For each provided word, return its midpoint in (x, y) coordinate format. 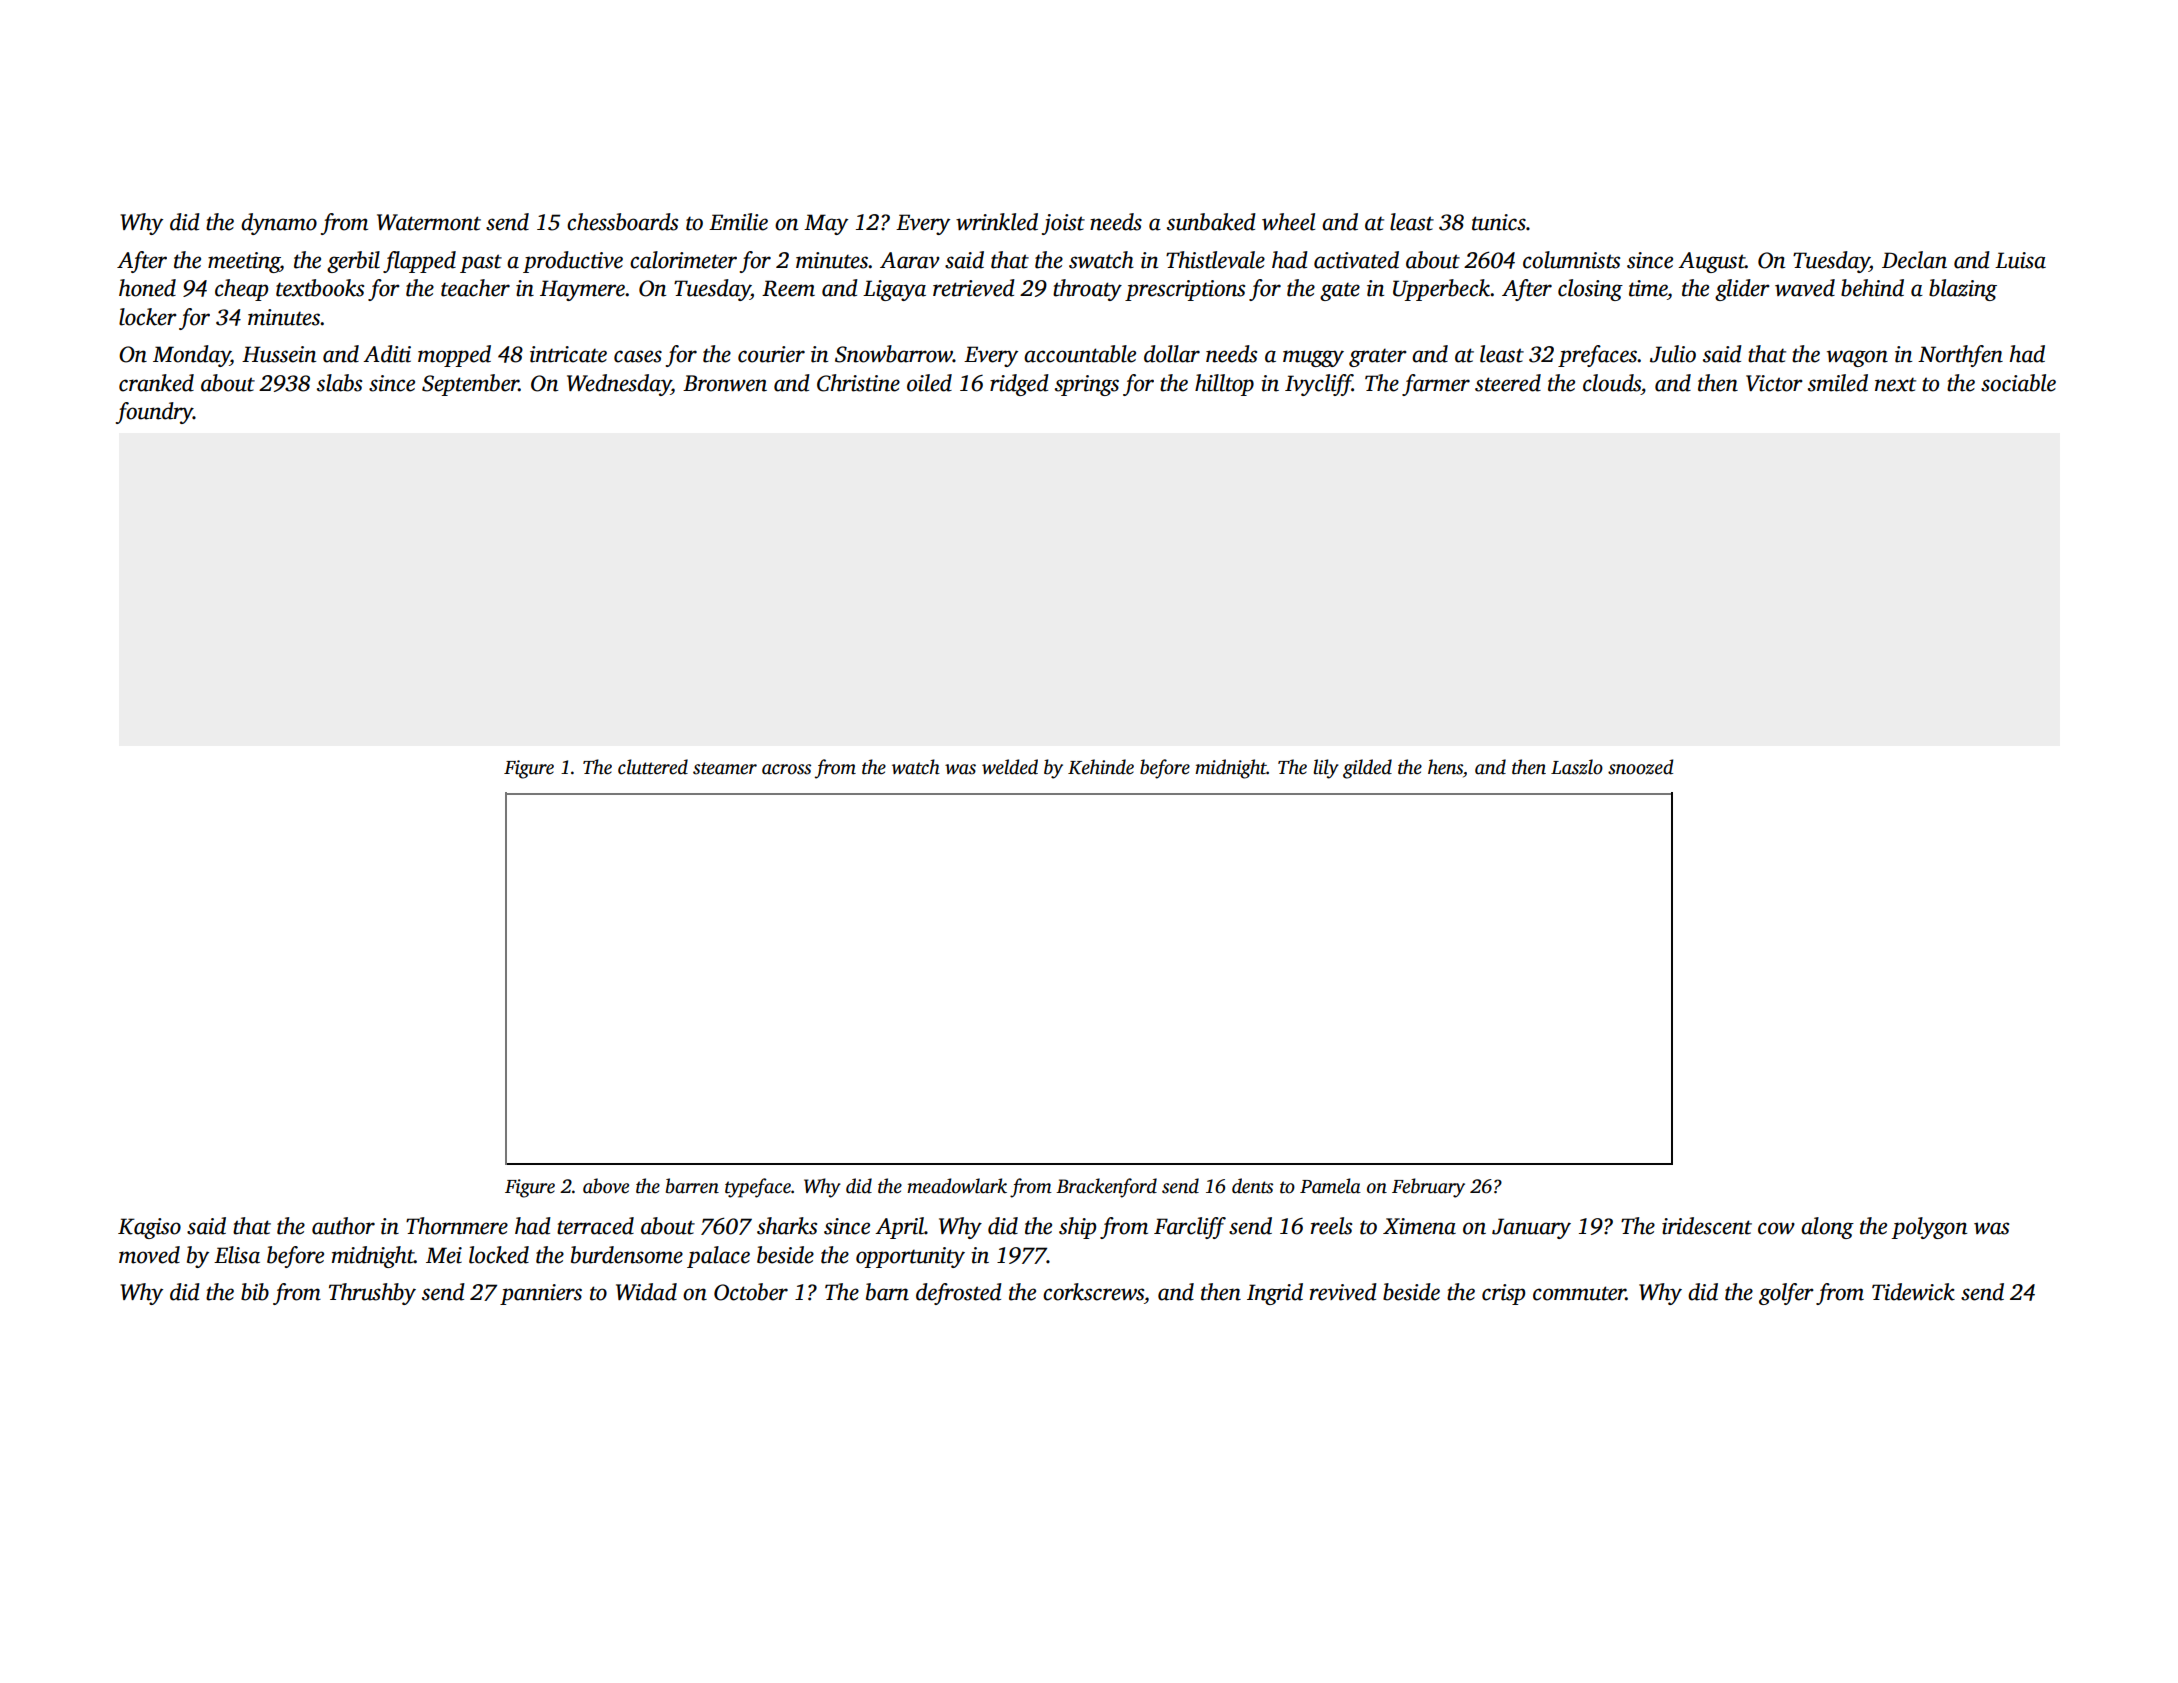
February (1428, 1188)
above (606, 1186)
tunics (1499, 222)
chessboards (622, 222)
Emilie (738, 222)
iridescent (1707, 1226)
